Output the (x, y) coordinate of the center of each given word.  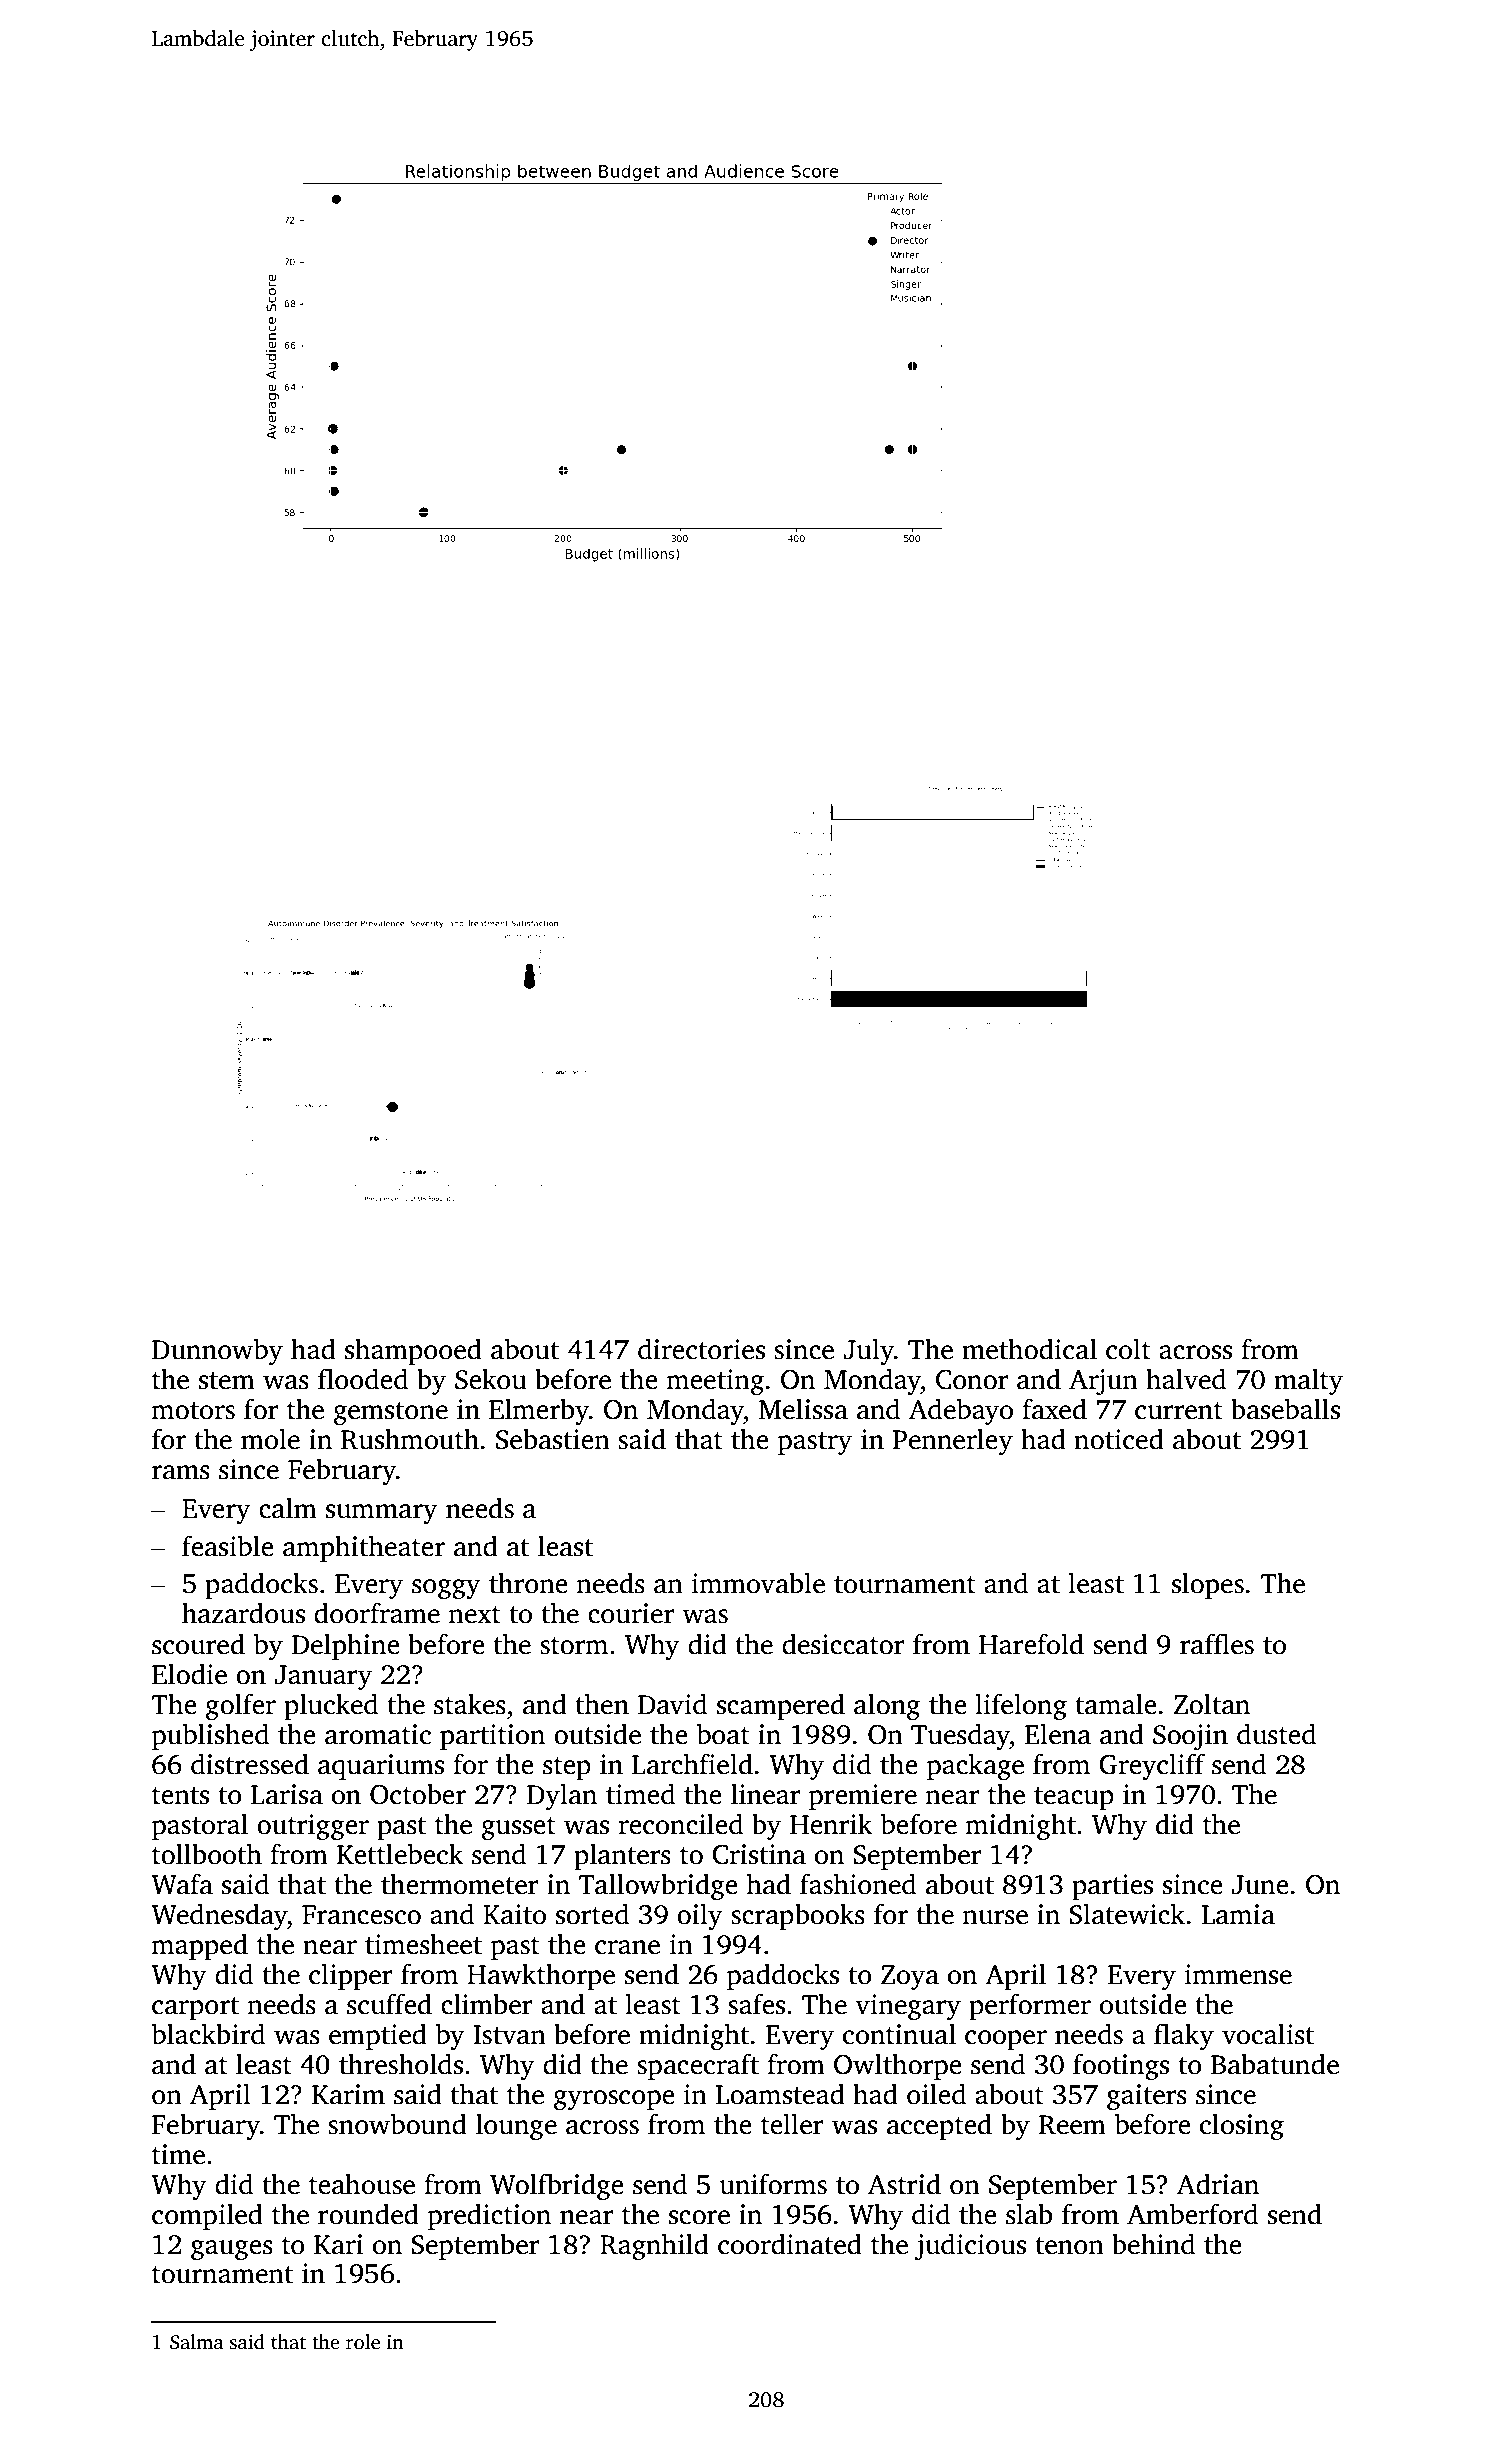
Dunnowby (217, 1351)
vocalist (1268, 2034)
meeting (715, 1382)
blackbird (208, 2034)
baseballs (1285, 1409)
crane (627, 1947)
